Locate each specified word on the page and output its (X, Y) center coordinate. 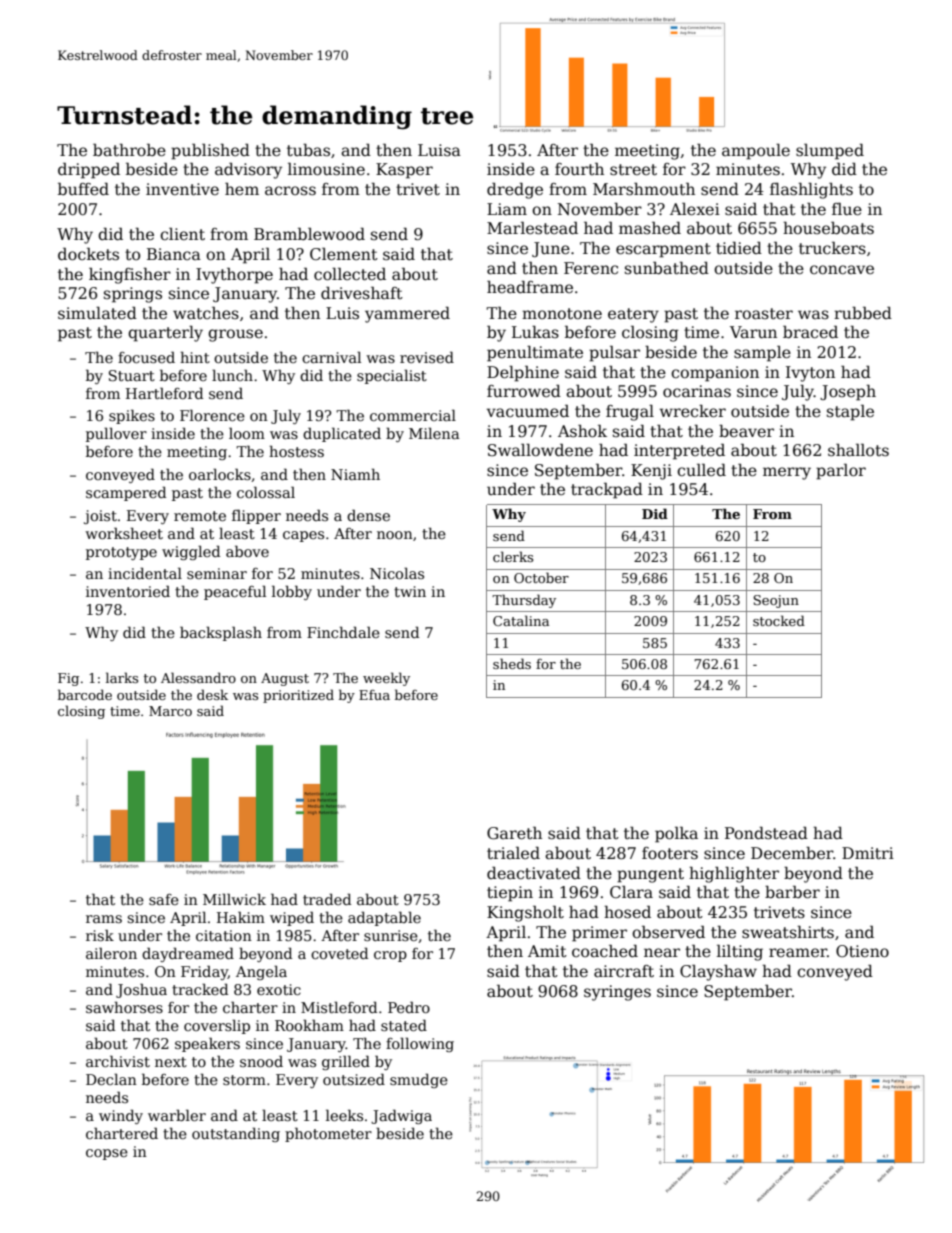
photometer (328, 1134)
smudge (419, 1080)
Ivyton (810, 374)
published (210, 151)
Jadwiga (401, 1116)
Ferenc (591, 268)
